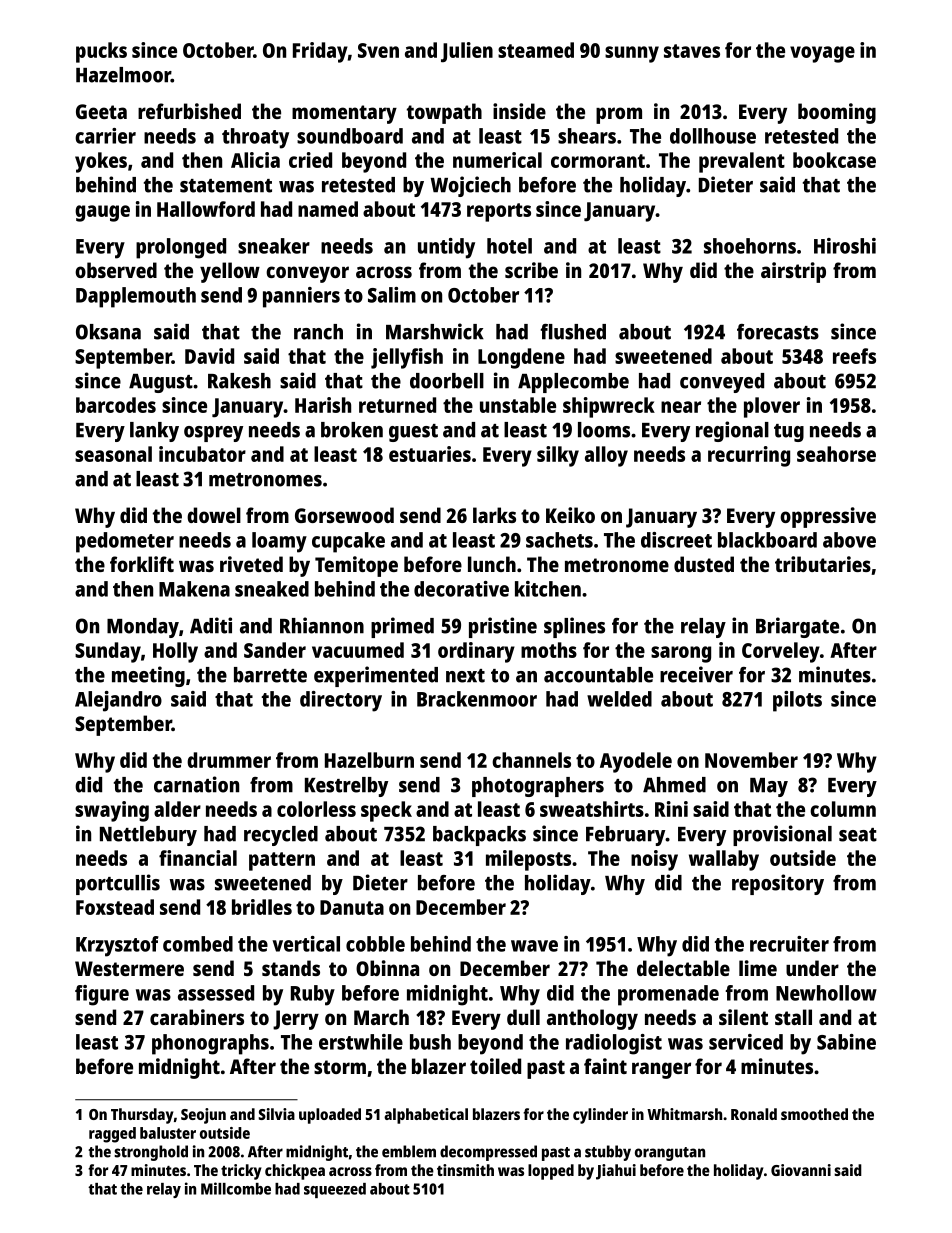  Describe the element at coordinates (378, 50) in the screenshot. I see `Sven` at that location.
